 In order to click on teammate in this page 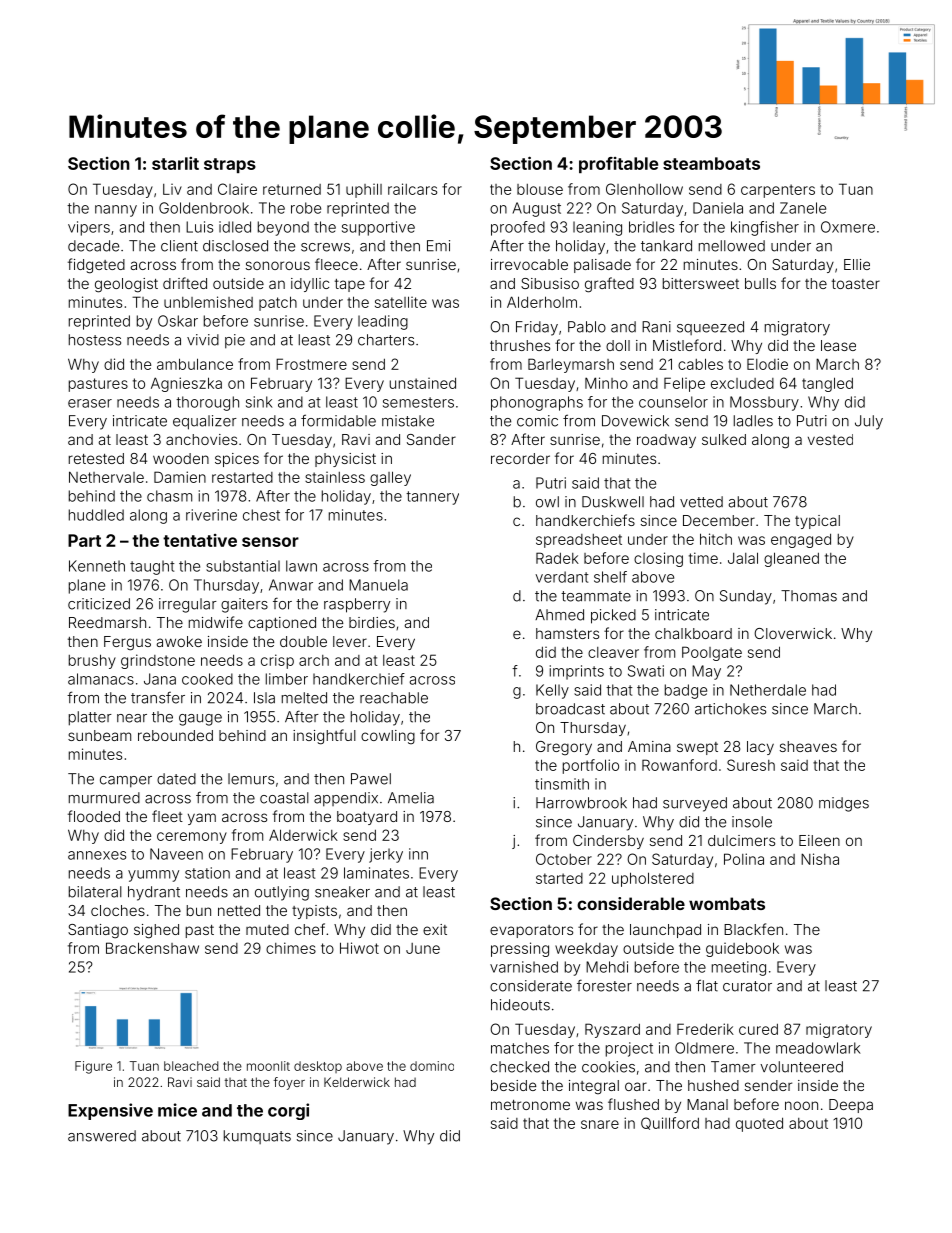, I will do `click(596, 596)`.
